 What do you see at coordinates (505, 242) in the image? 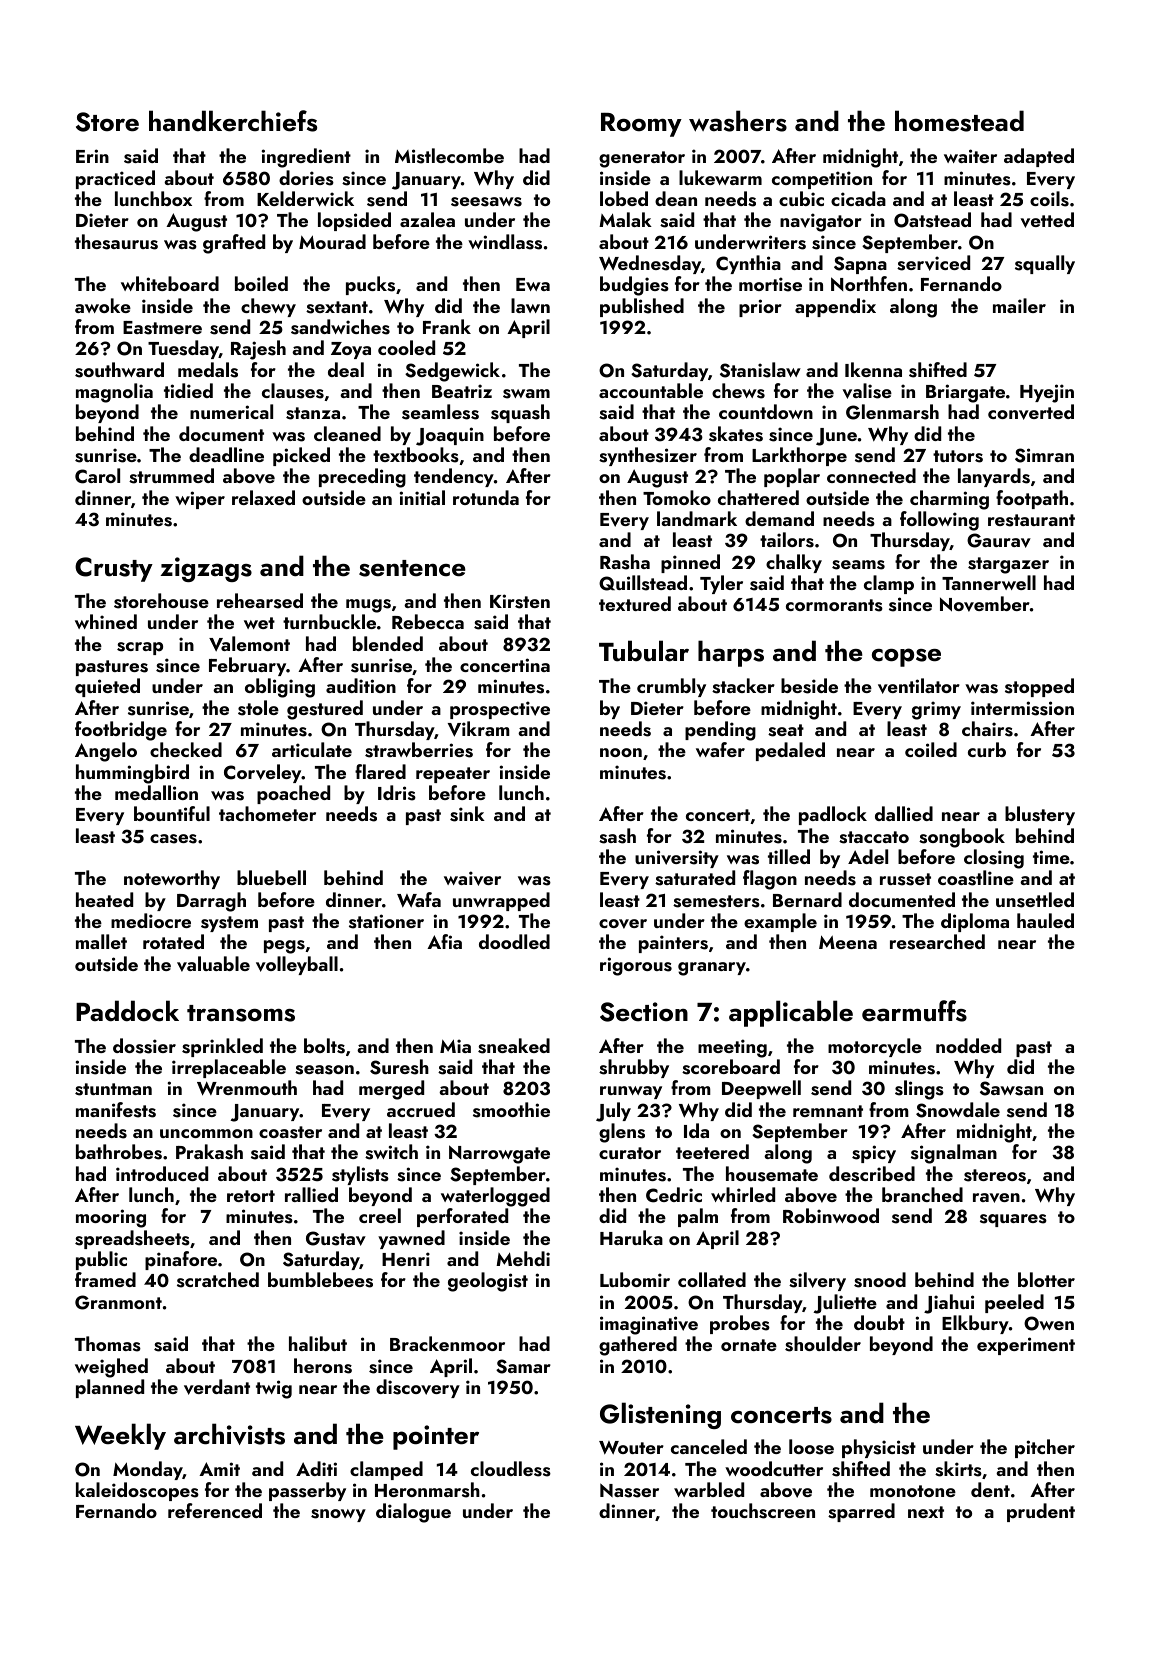
I see `windlass` at bounding box center [505, 242].
